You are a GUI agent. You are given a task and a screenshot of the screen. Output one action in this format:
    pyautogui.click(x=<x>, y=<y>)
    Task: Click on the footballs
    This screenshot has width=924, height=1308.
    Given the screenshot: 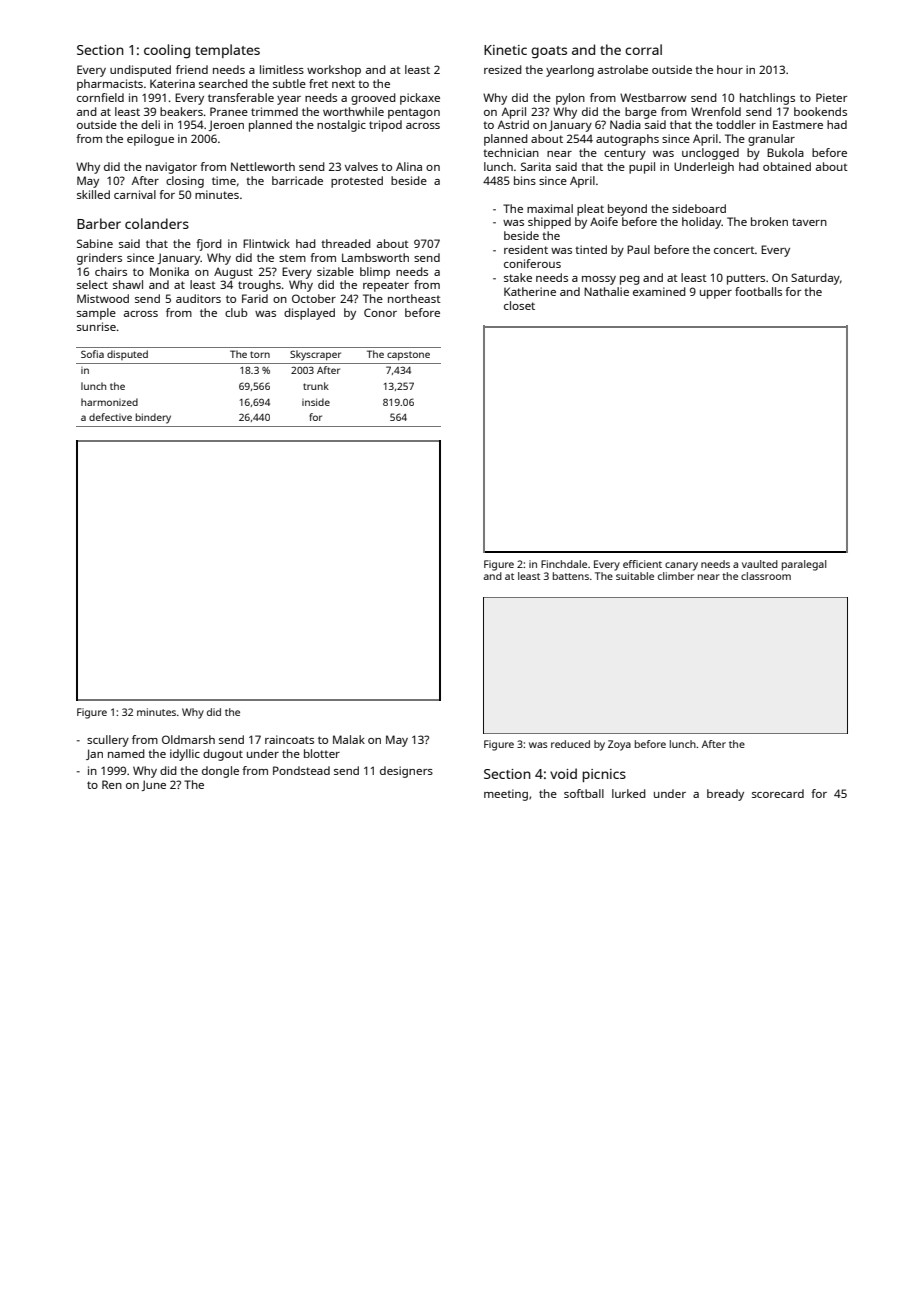 What is the action you would take?
    pyautogui.click(x=758, y=291)
